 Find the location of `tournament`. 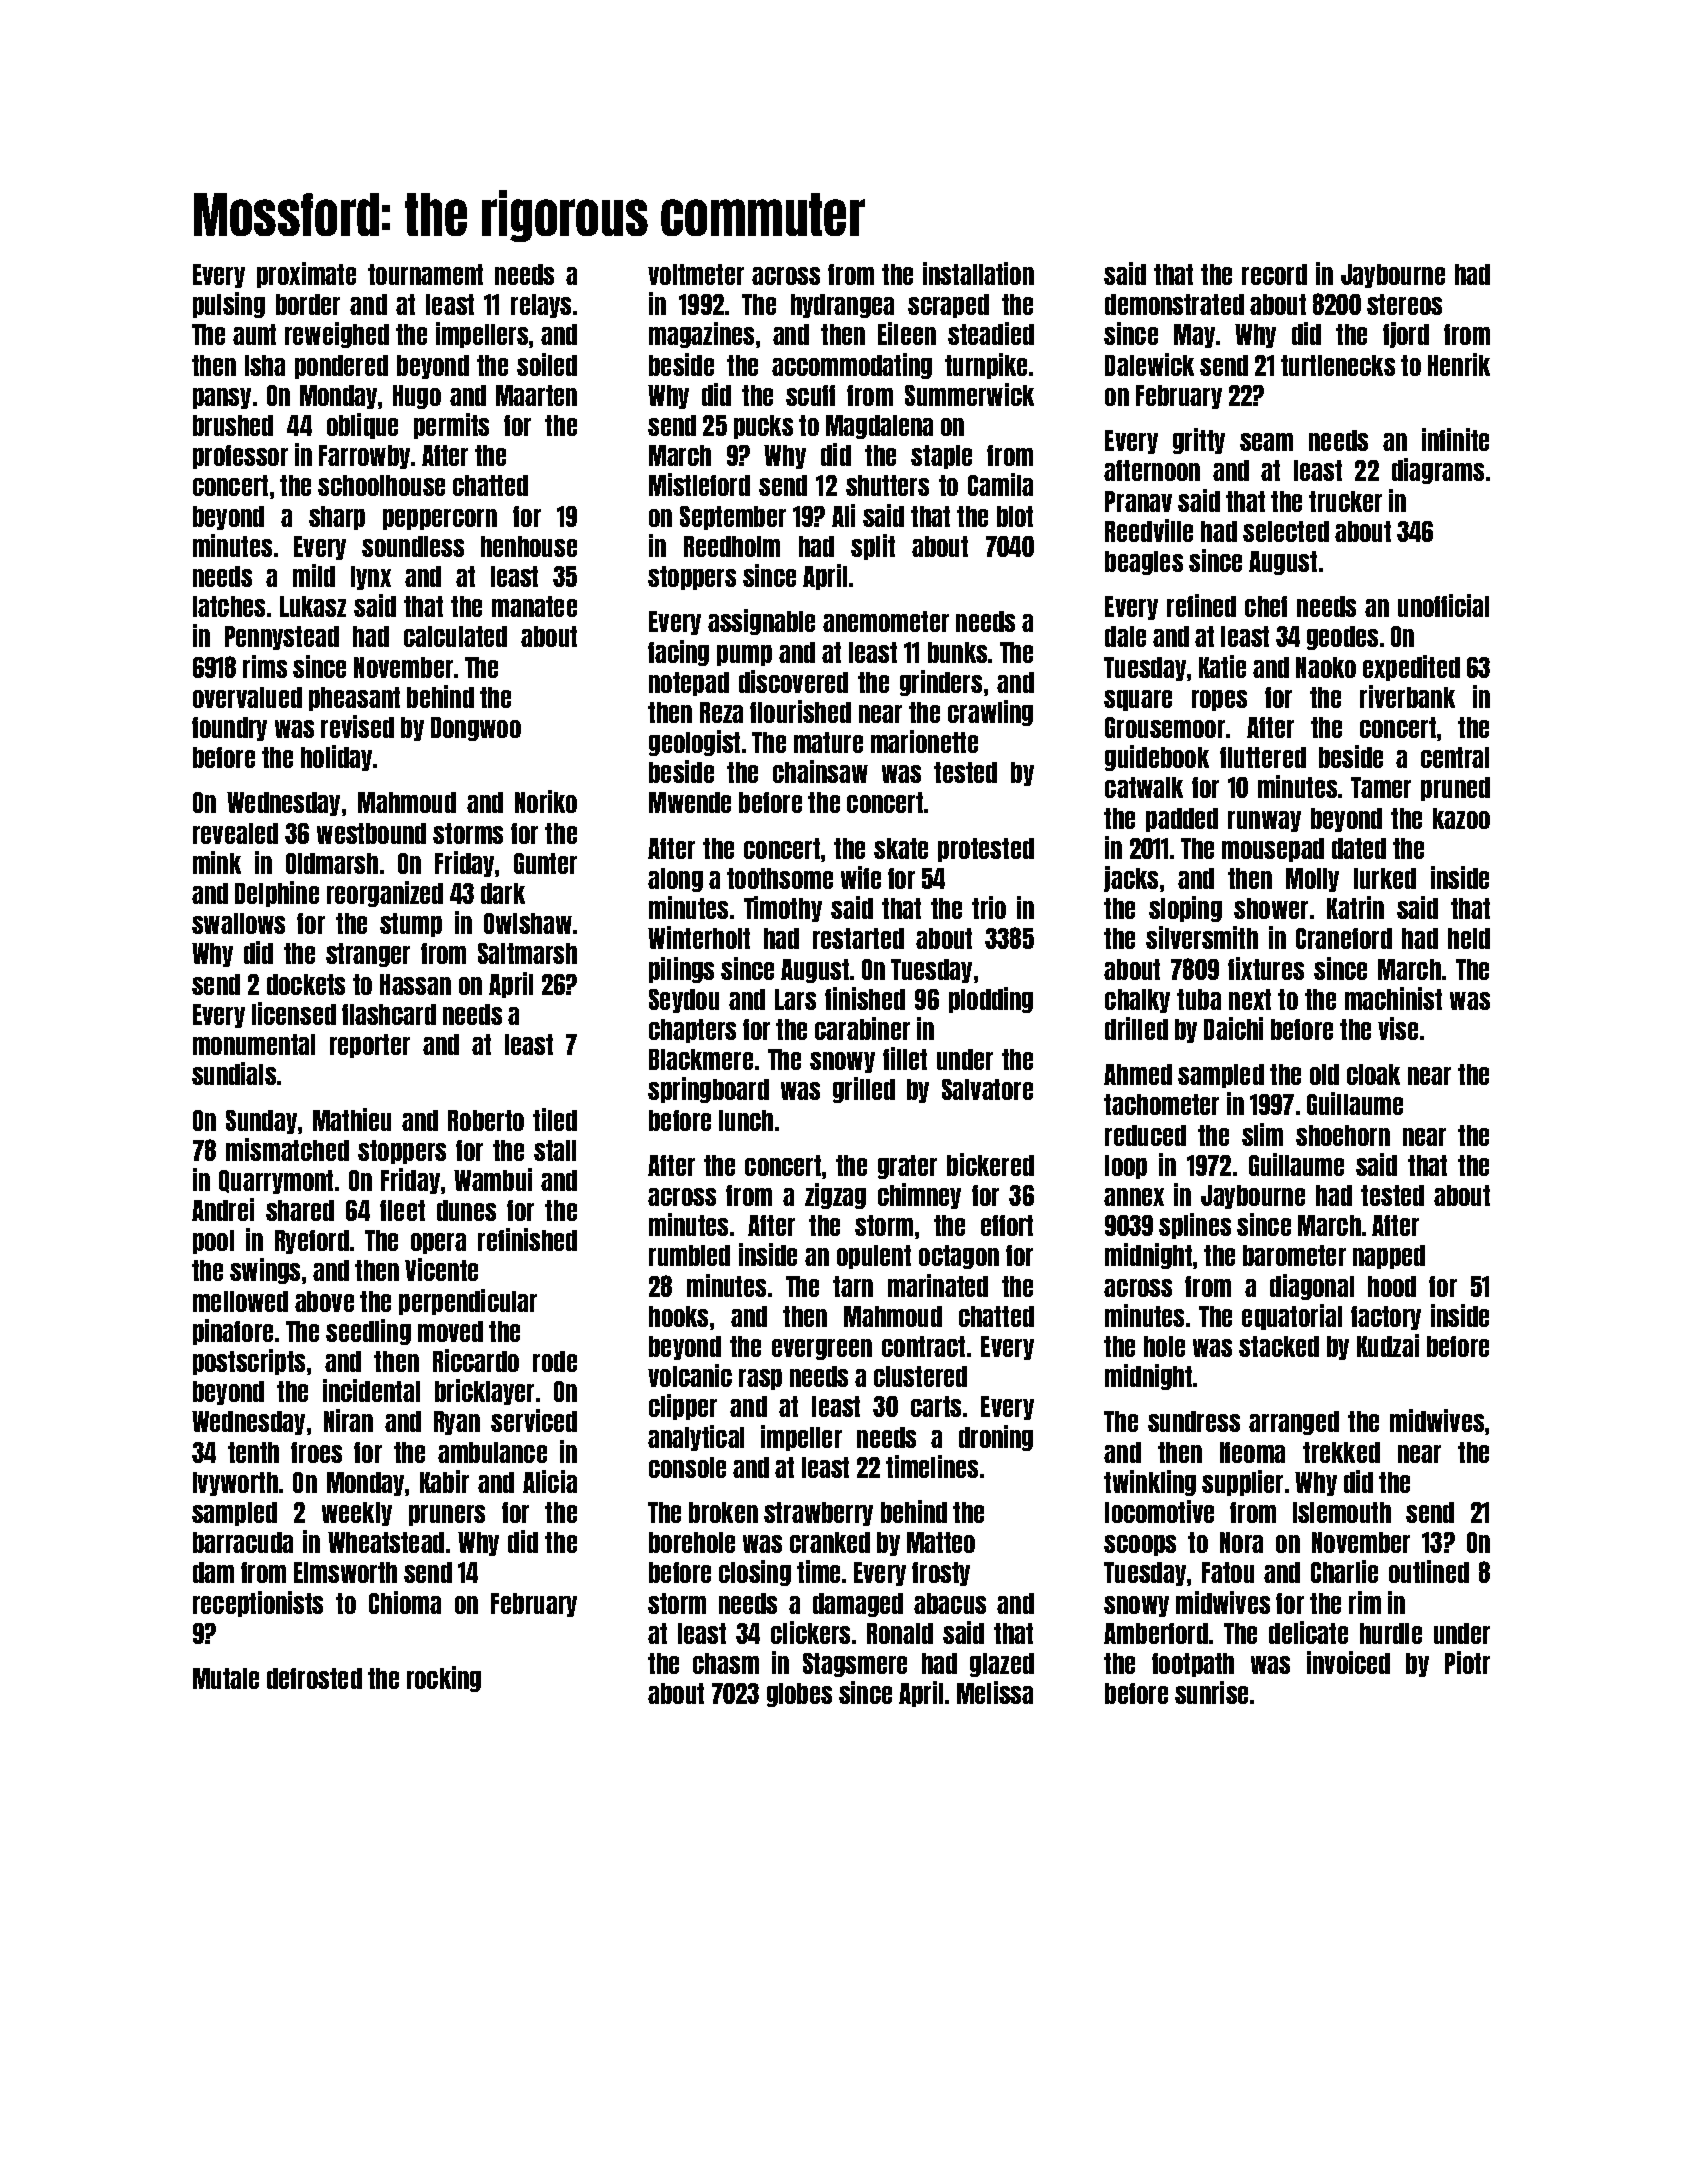

tournament is located at coordinates (425, 274).
